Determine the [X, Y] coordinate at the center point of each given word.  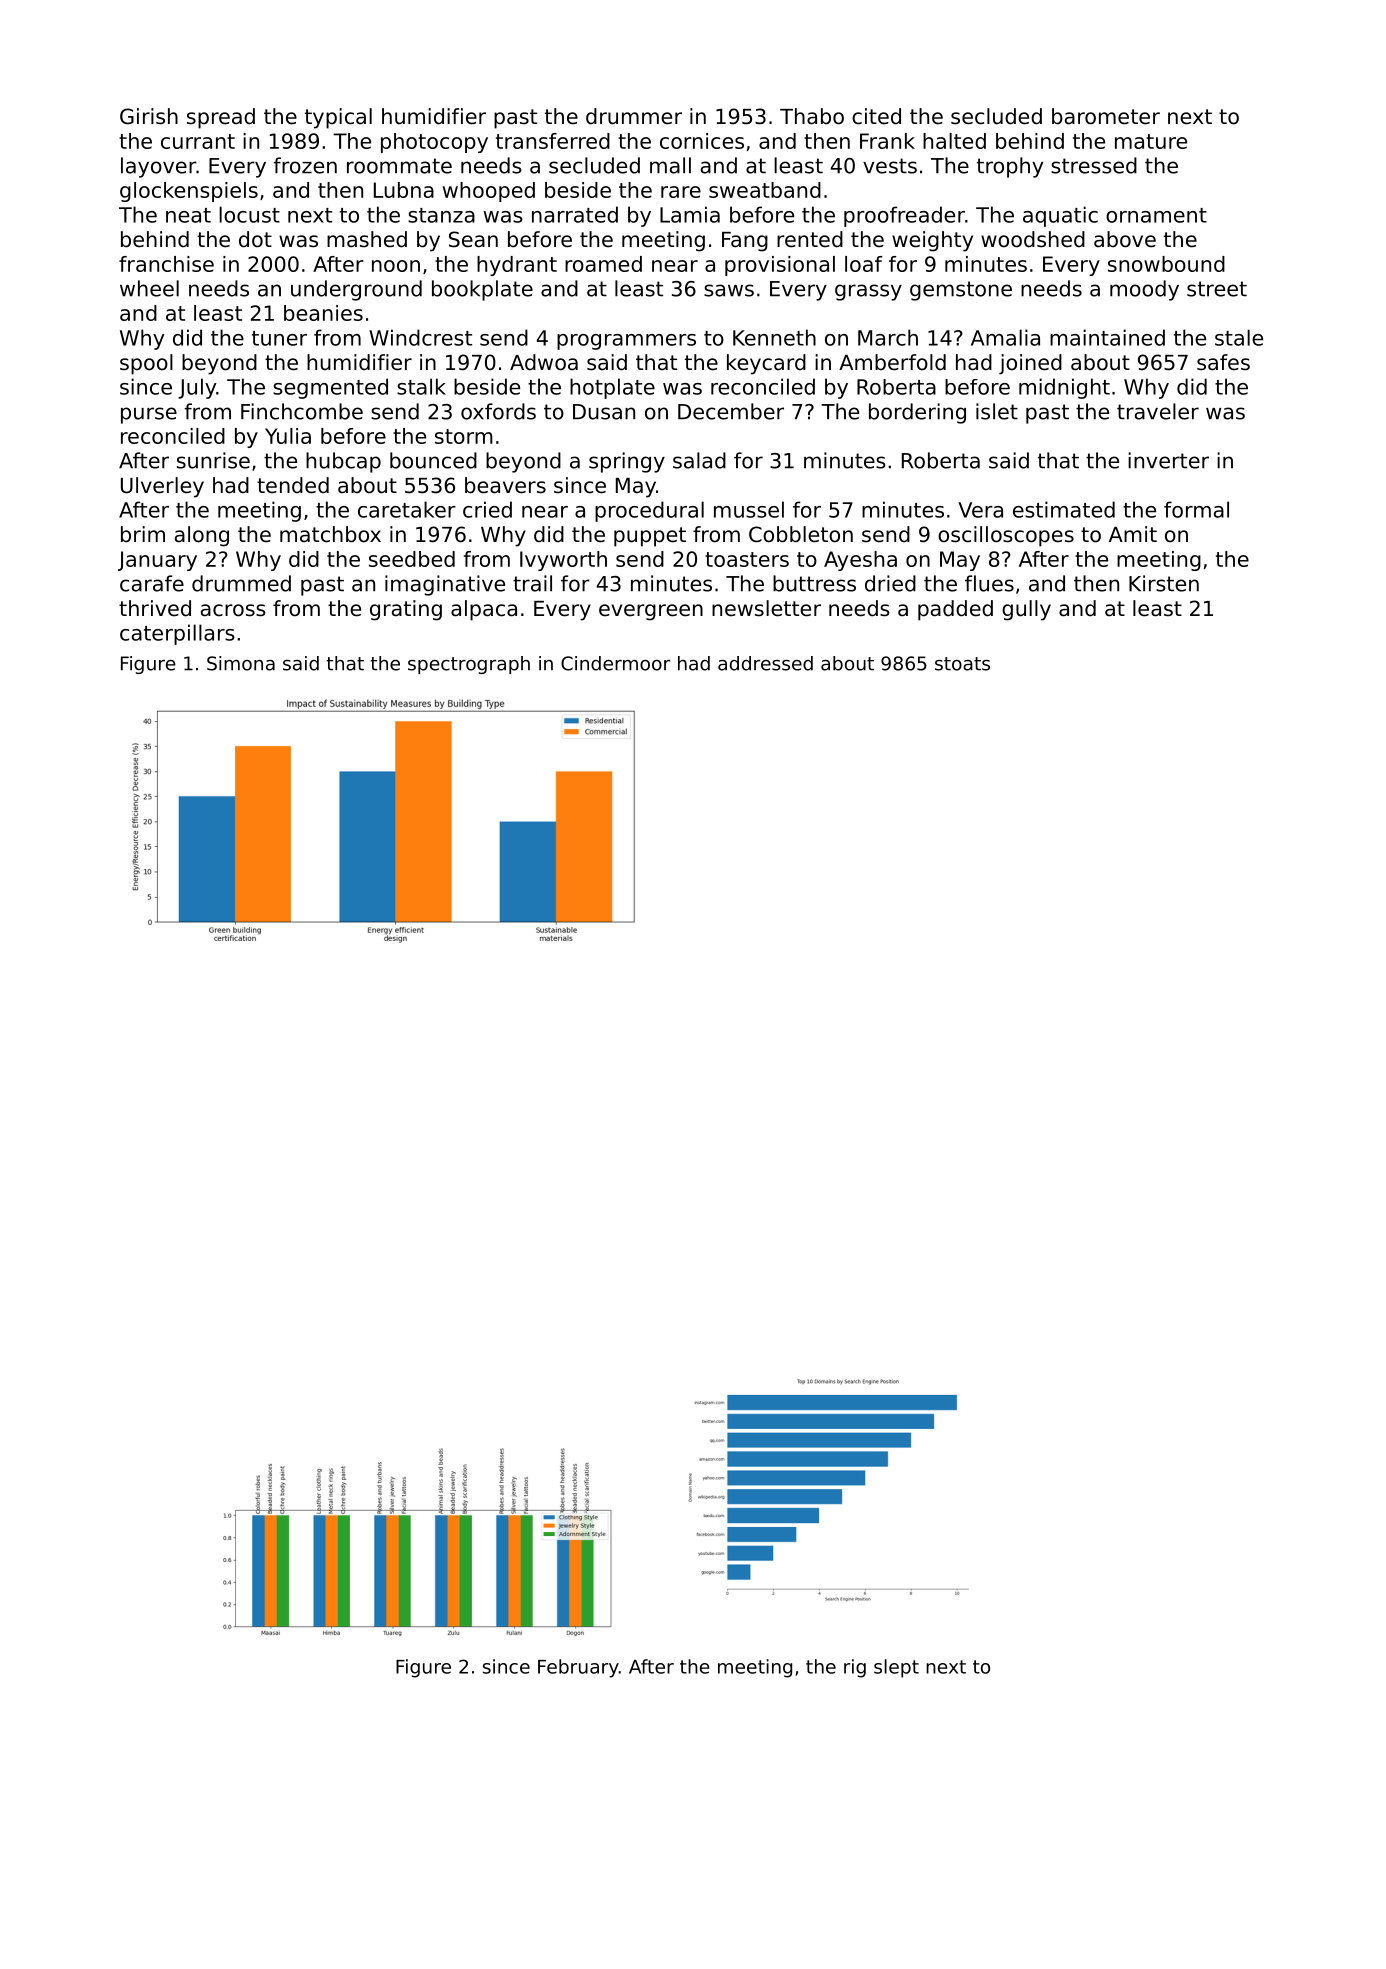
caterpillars [177, 634]
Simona [241, 663]
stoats [962, 664]
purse [149, 415]
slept [896, 1668]
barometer [1106, 116]
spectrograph [469, 665]
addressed [765, 663]
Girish [149, 116]
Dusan [604, 412]
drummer [634, 116]
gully [1026, 610]
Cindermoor [615, 663]
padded [955, 610]
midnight [1064, 388]
